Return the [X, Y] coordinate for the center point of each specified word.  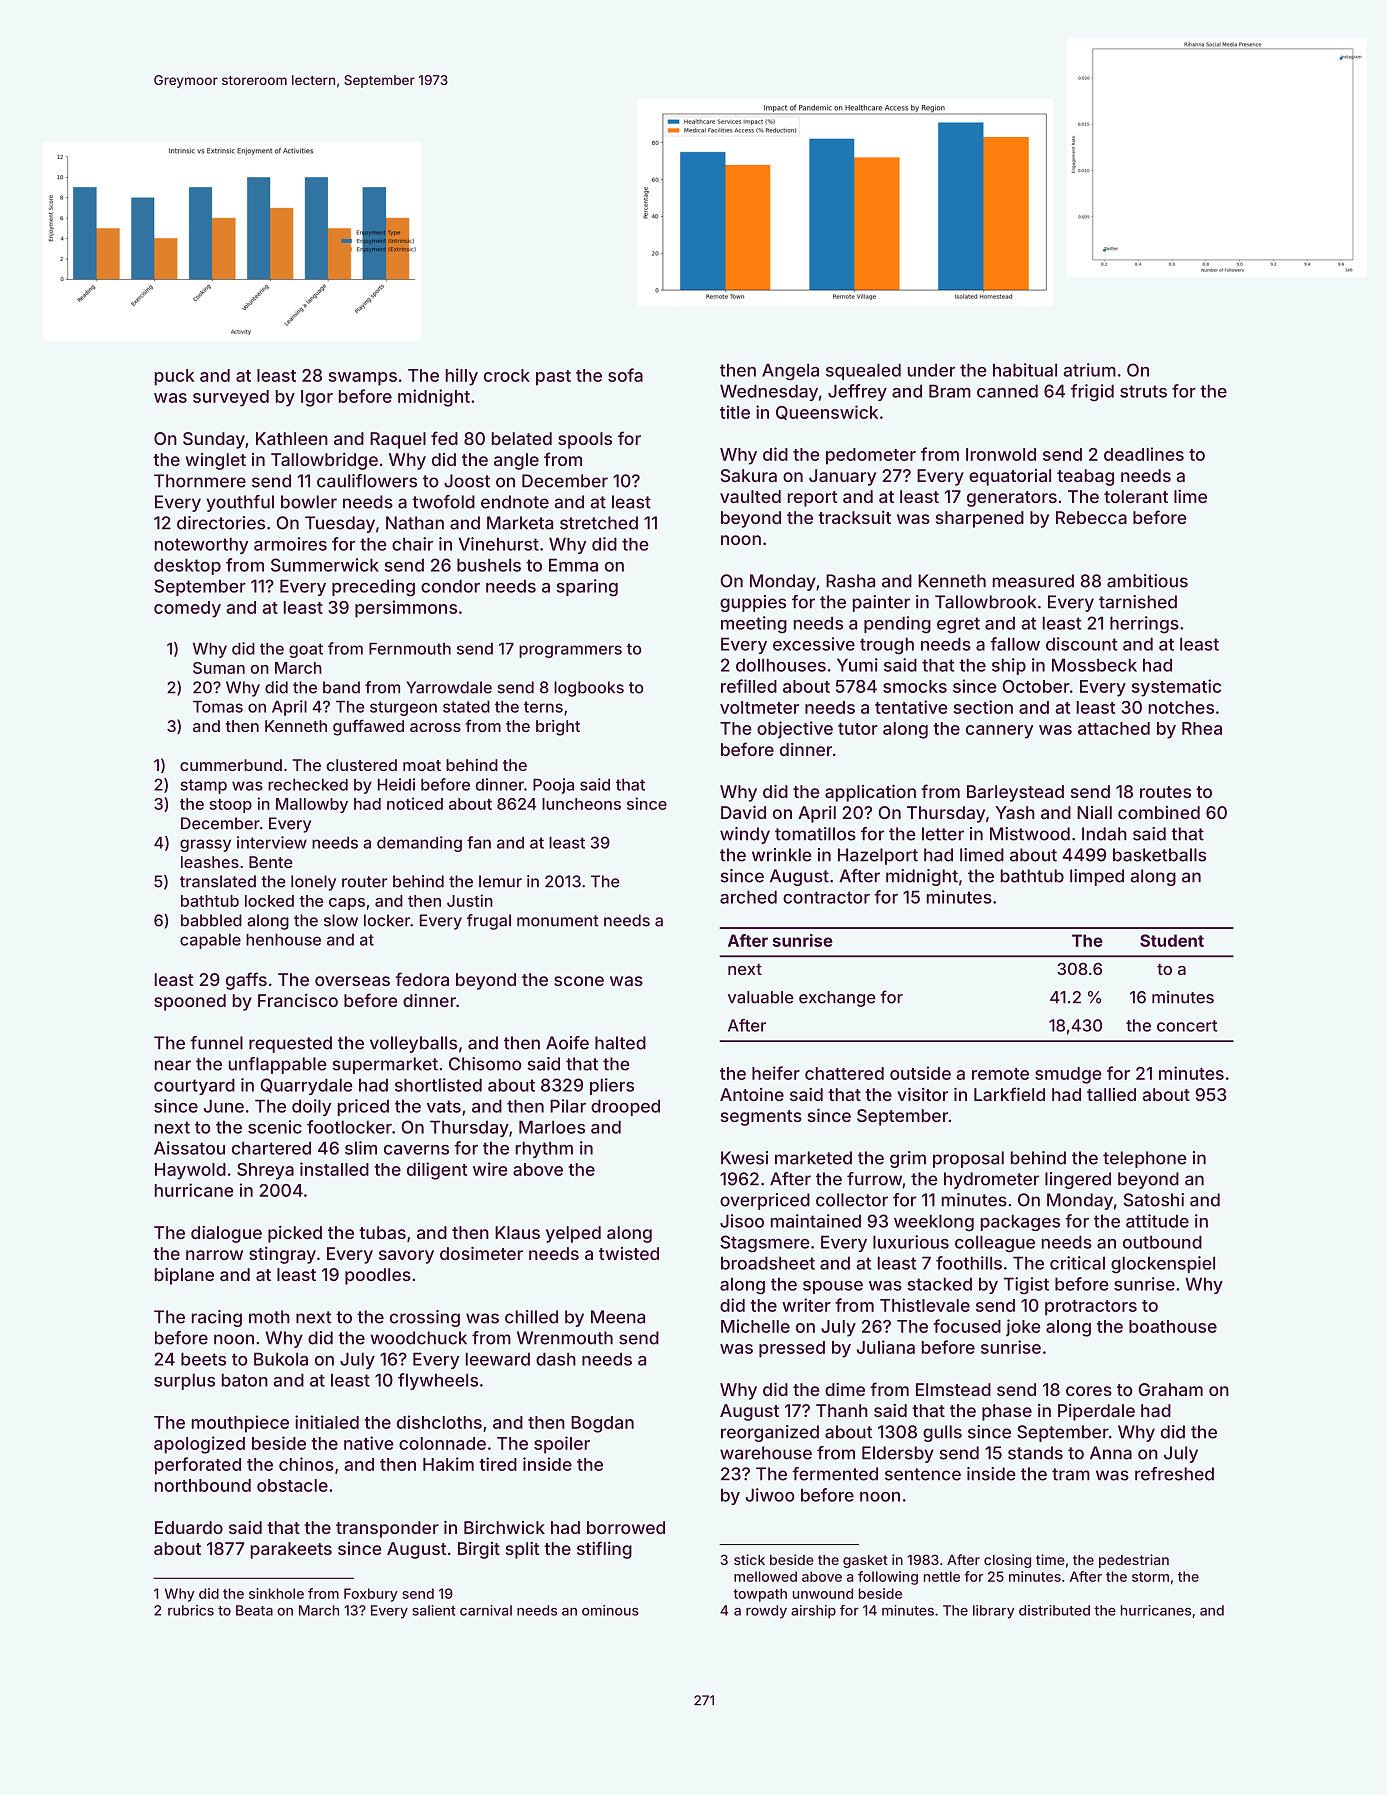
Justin [470, 900]
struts [1143, 391]
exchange [837, 999]
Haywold [190, 1171]
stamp [203, 786]
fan [479, 842]
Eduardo [189, 1527]
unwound [823, 1593]
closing [1007, 1561]
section [983, 707]
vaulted [750, 496]
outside [920, 1073]
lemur [500, 881]
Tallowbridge [324, 461]
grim [908, 1159]
